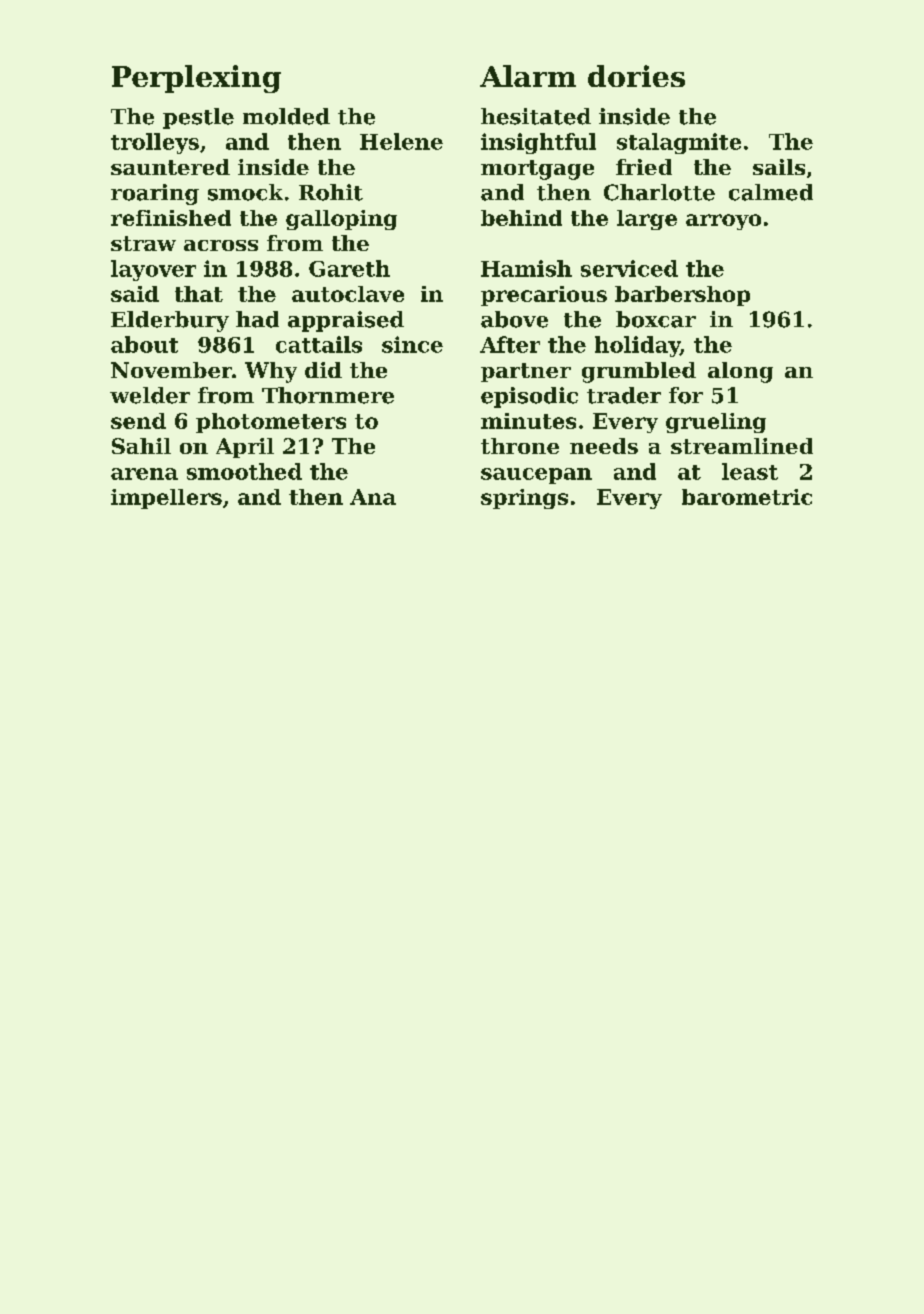  What do you see at coordinates (644, 167) in the screenshot?
I see `fried` at bounding box center [644, 167].
